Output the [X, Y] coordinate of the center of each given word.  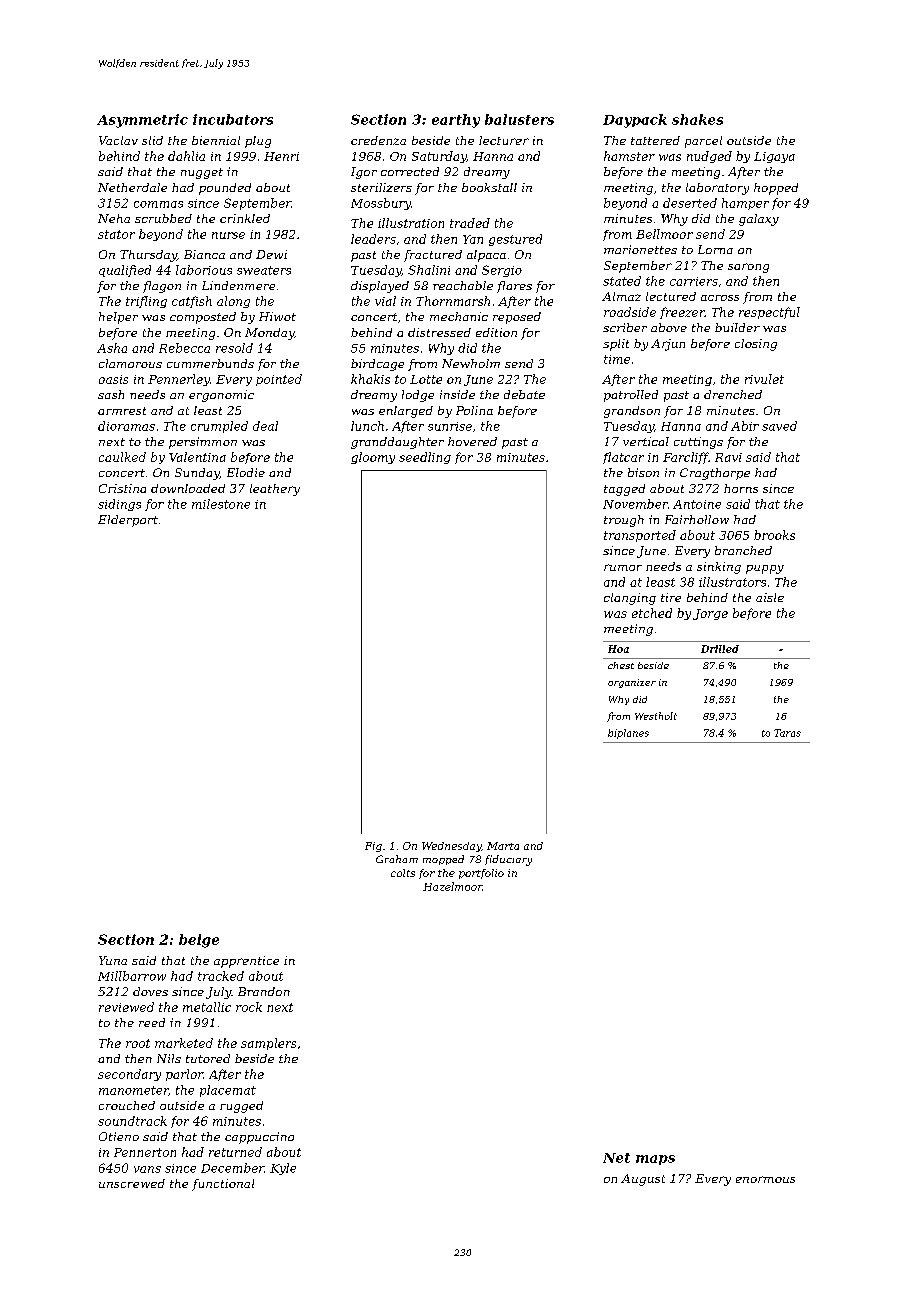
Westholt [656, 716]
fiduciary [508, 860]
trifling [146, 302]
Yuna [113, 960]
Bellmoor [664, 234]
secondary [129, 1075]
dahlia [186, 156]
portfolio [481, 874]
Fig [373, 847]
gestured [515, 240]
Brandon [264, 991]
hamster [629, 156]
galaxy [759, 220]
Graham [397, 859]
